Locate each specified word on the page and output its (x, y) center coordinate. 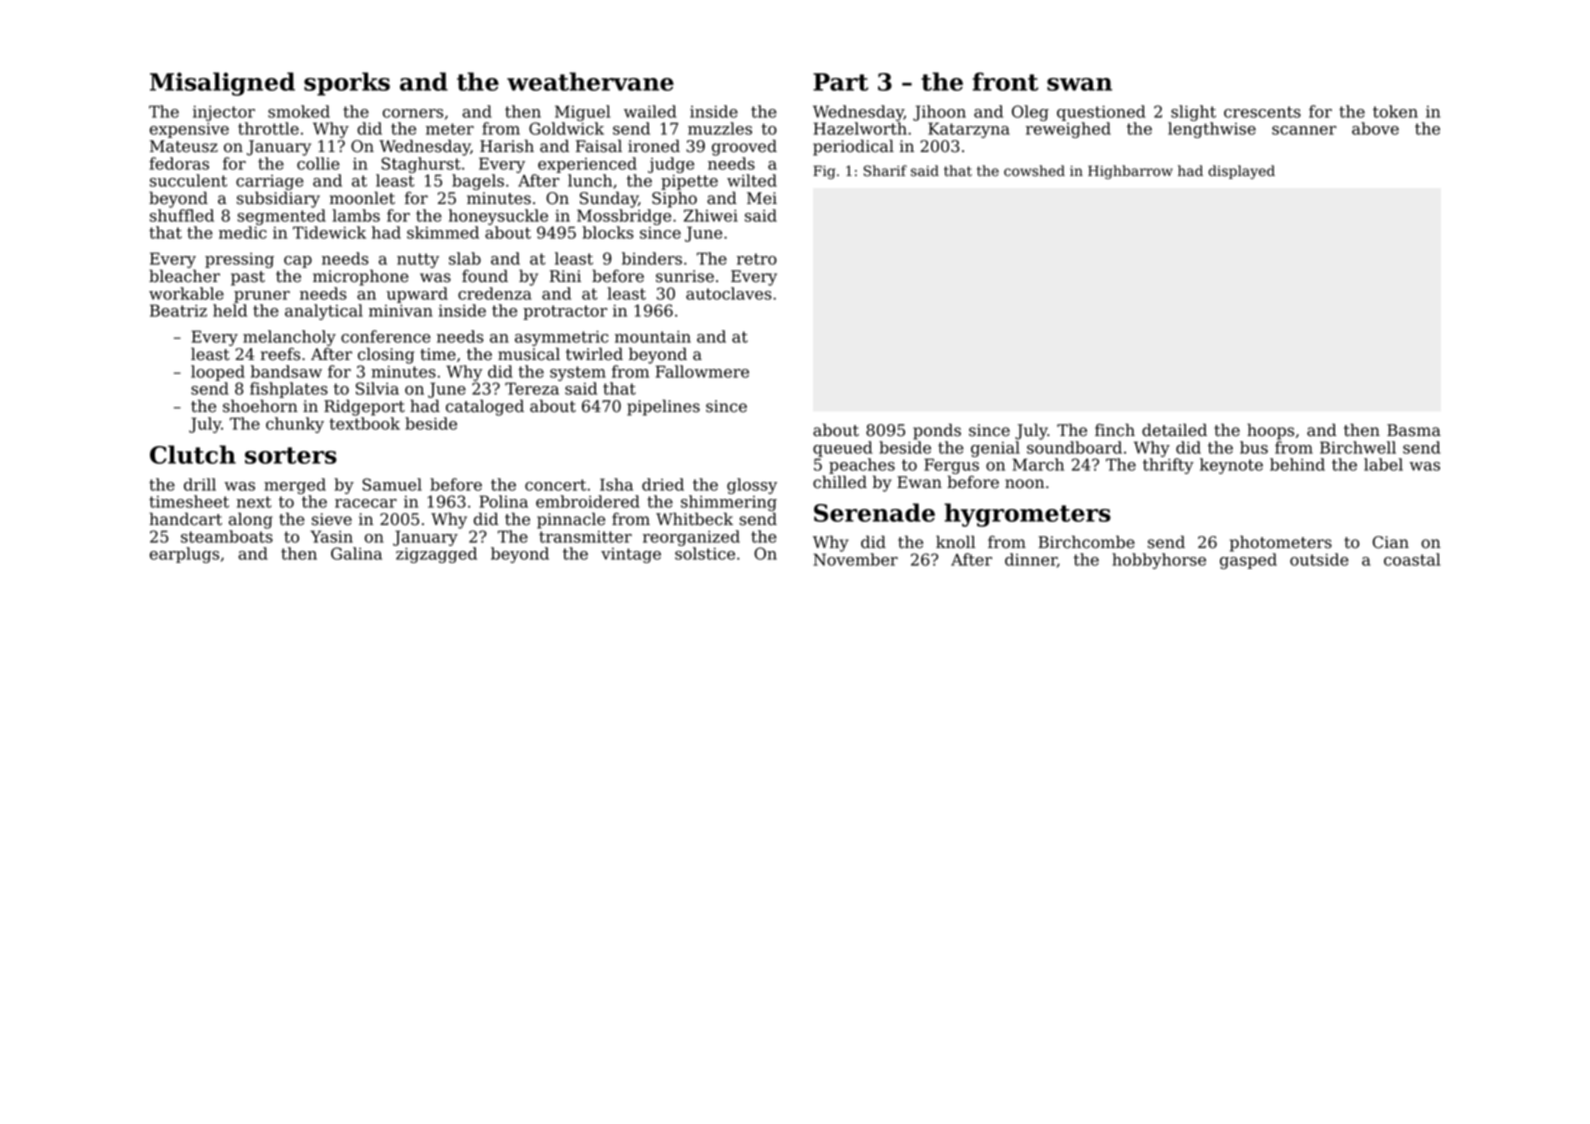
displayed (1241, 172)
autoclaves (729, 293)
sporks (347, 84)
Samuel (392, 484)
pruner (262, 297)
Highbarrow (1130, 172)
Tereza (532, 388)
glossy (752, 486)
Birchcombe (1086, 542)
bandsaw (286, 371)
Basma (1414, 430)
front (1005, 81)
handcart (185, 519)
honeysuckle (498, 217)
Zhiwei (711, 215)
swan (1079, 84)
